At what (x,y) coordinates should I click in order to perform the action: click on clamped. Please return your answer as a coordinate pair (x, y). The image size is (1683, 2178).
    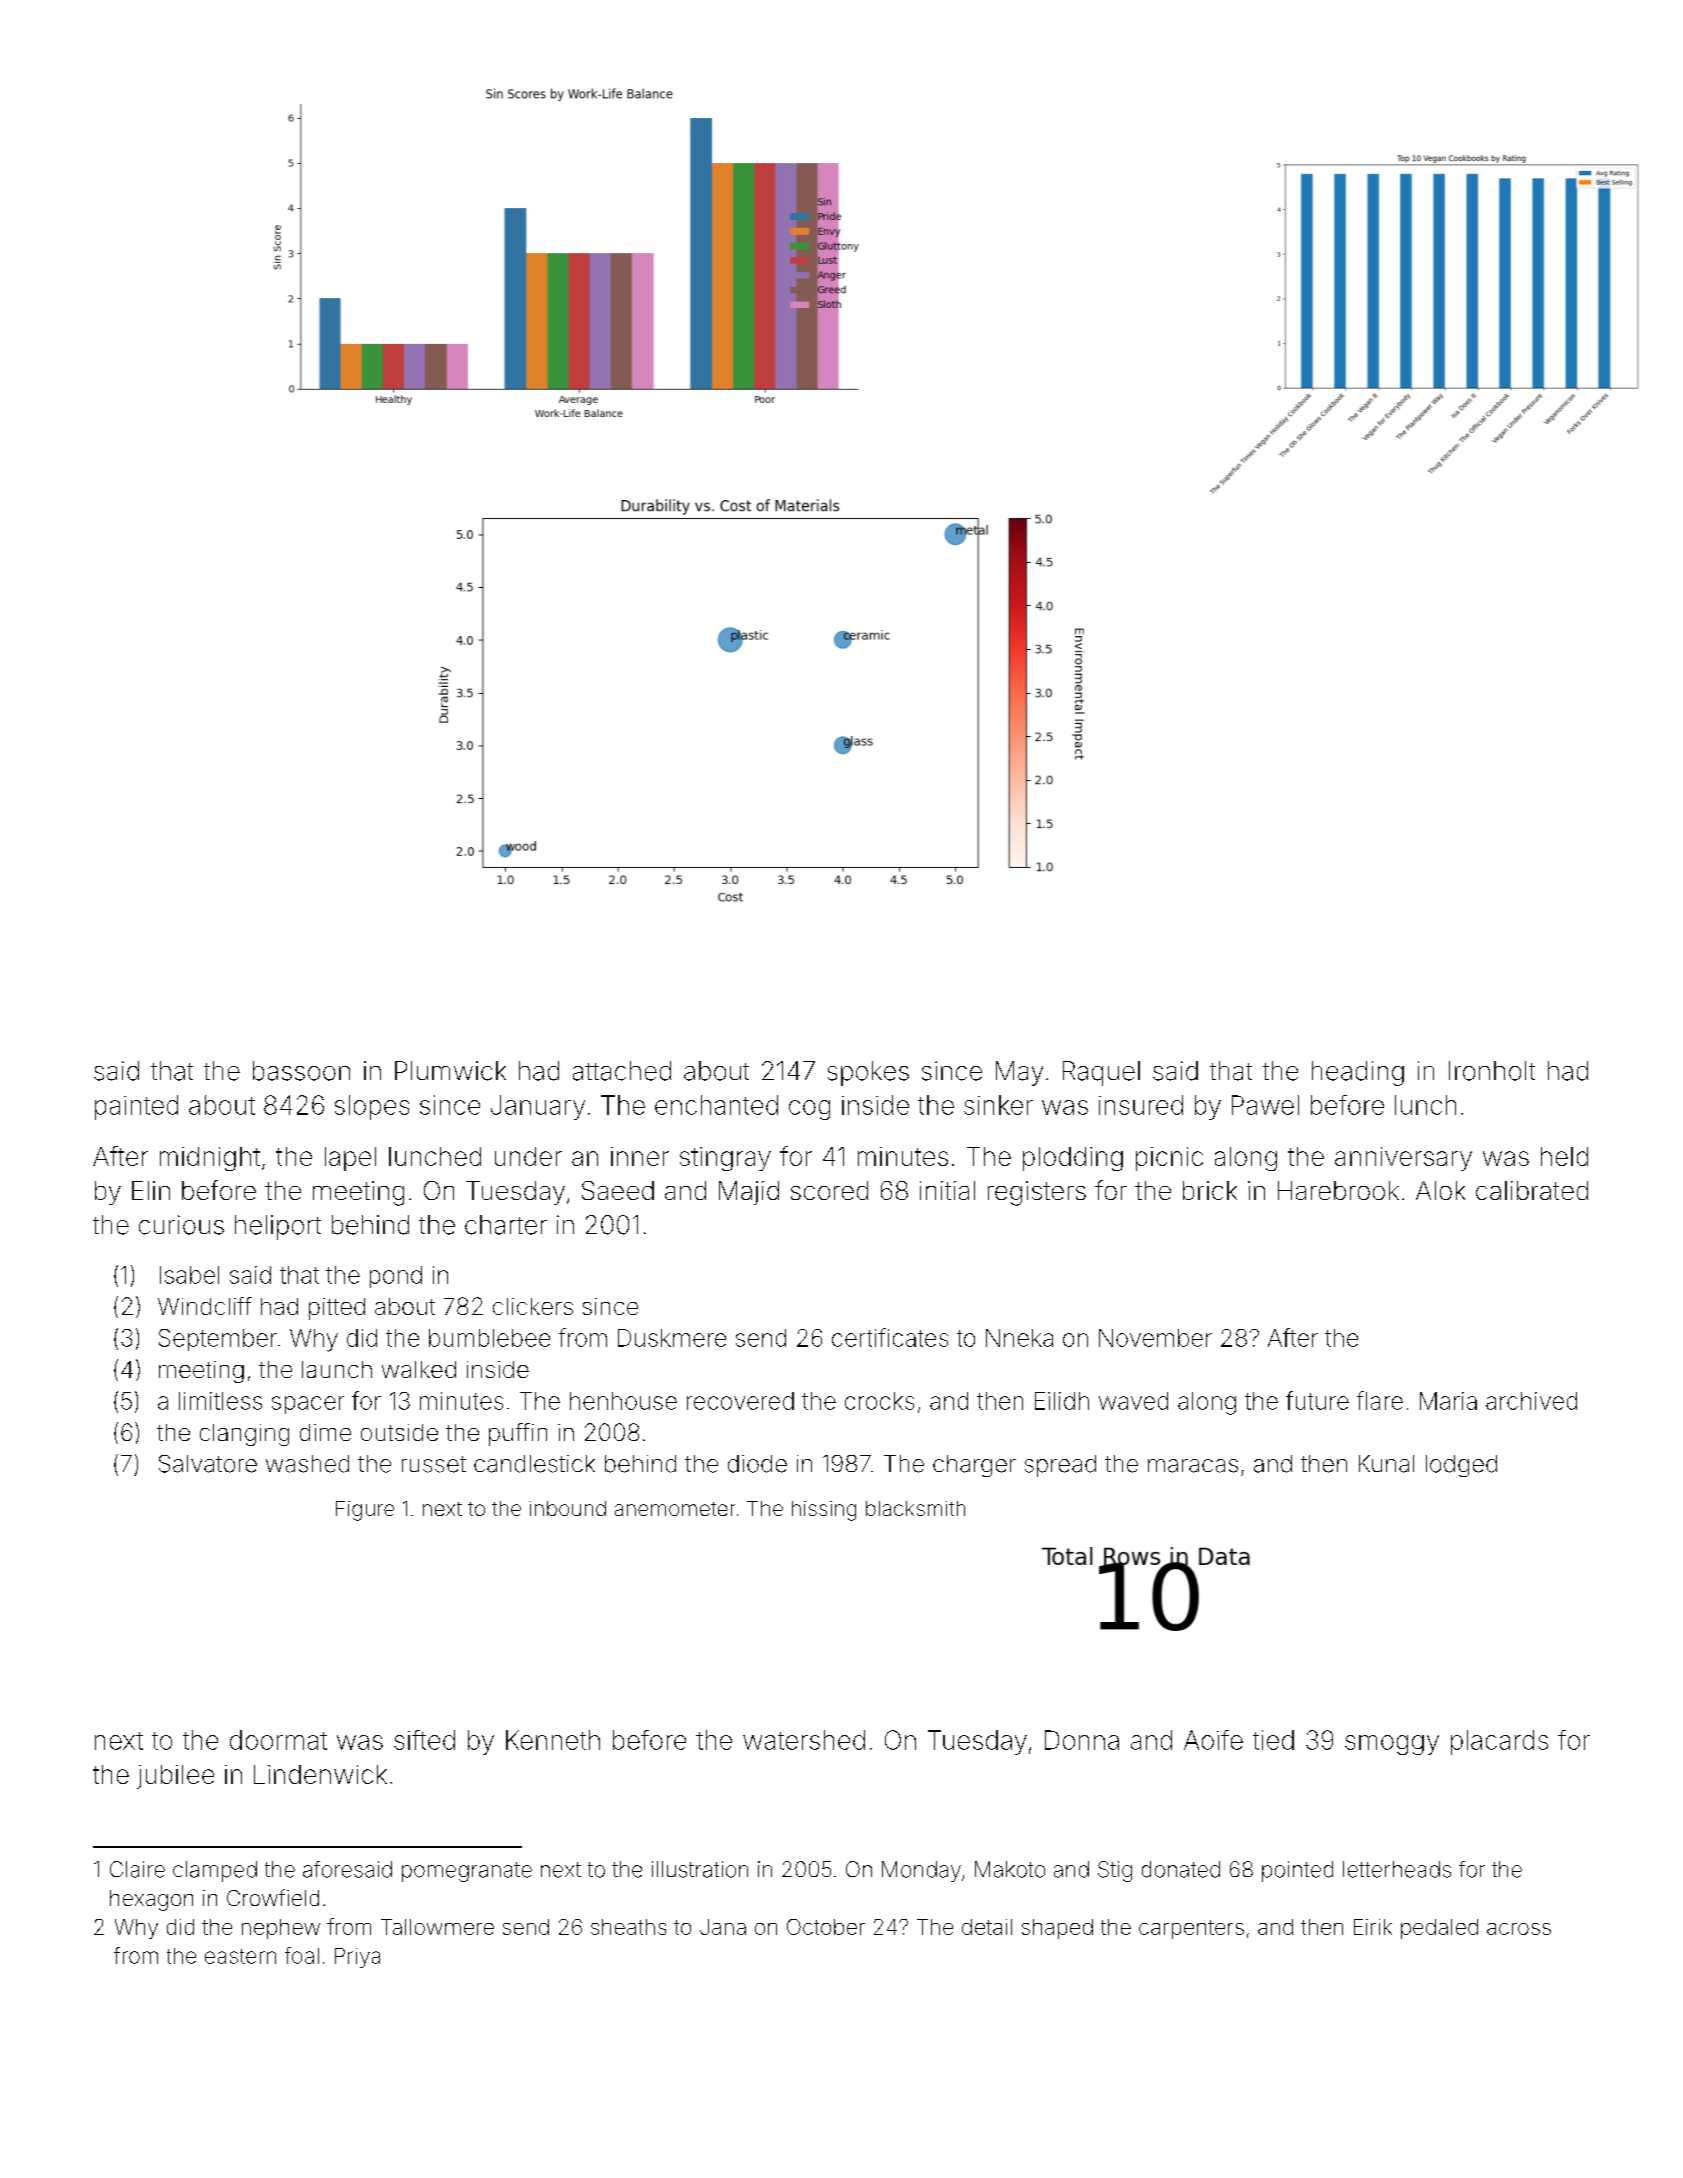
    Looking at the image, I should click on (215, 1871).
